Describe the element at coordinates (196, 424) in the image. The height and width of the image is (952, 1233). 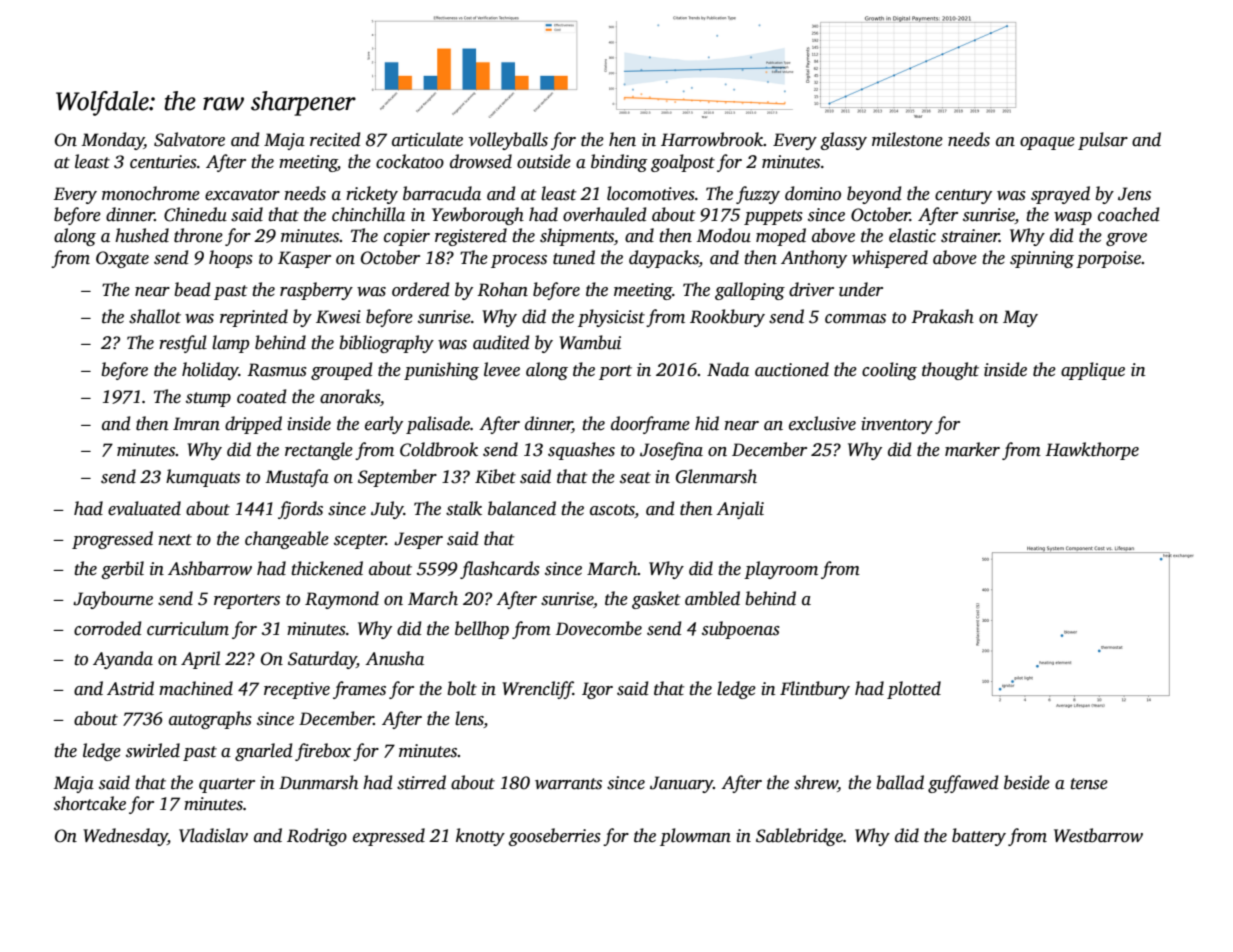
I see `Imran` at that location.
